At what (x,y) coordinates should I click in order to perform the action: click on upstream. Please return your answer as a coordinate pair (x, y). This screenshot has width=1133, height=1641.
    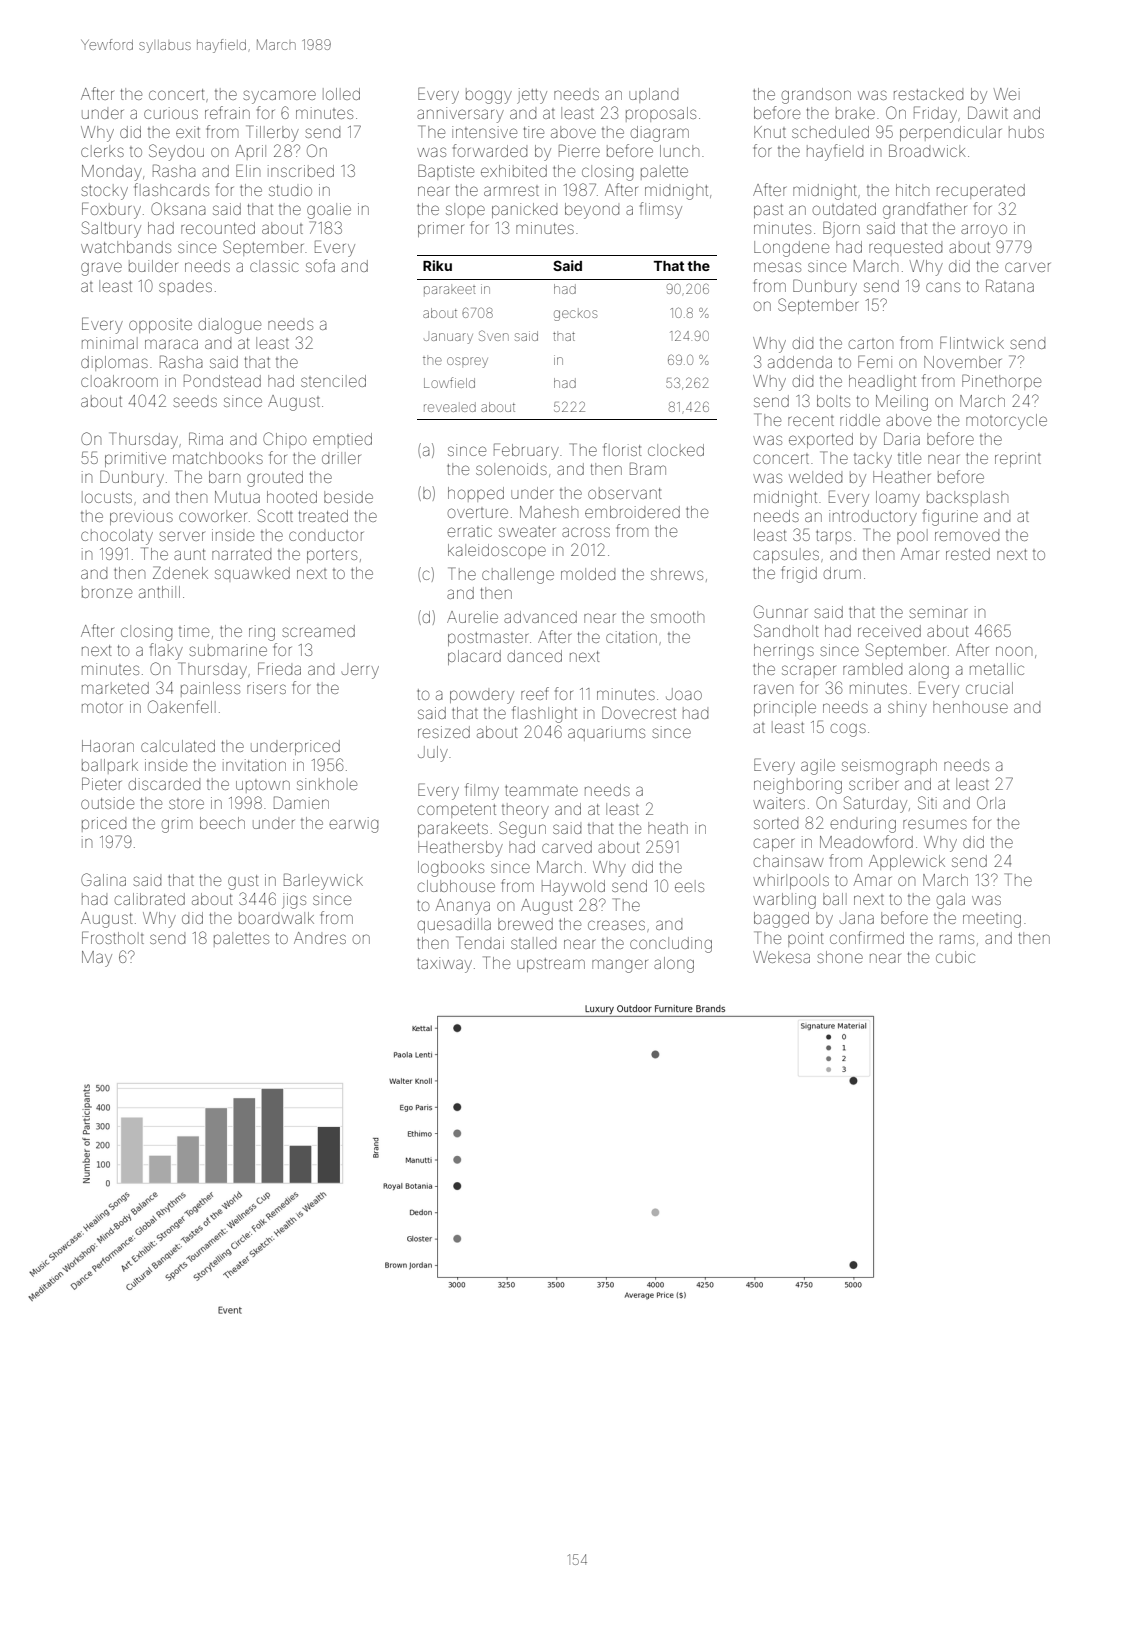
    Looking at the image, I should click on (551, 965).
